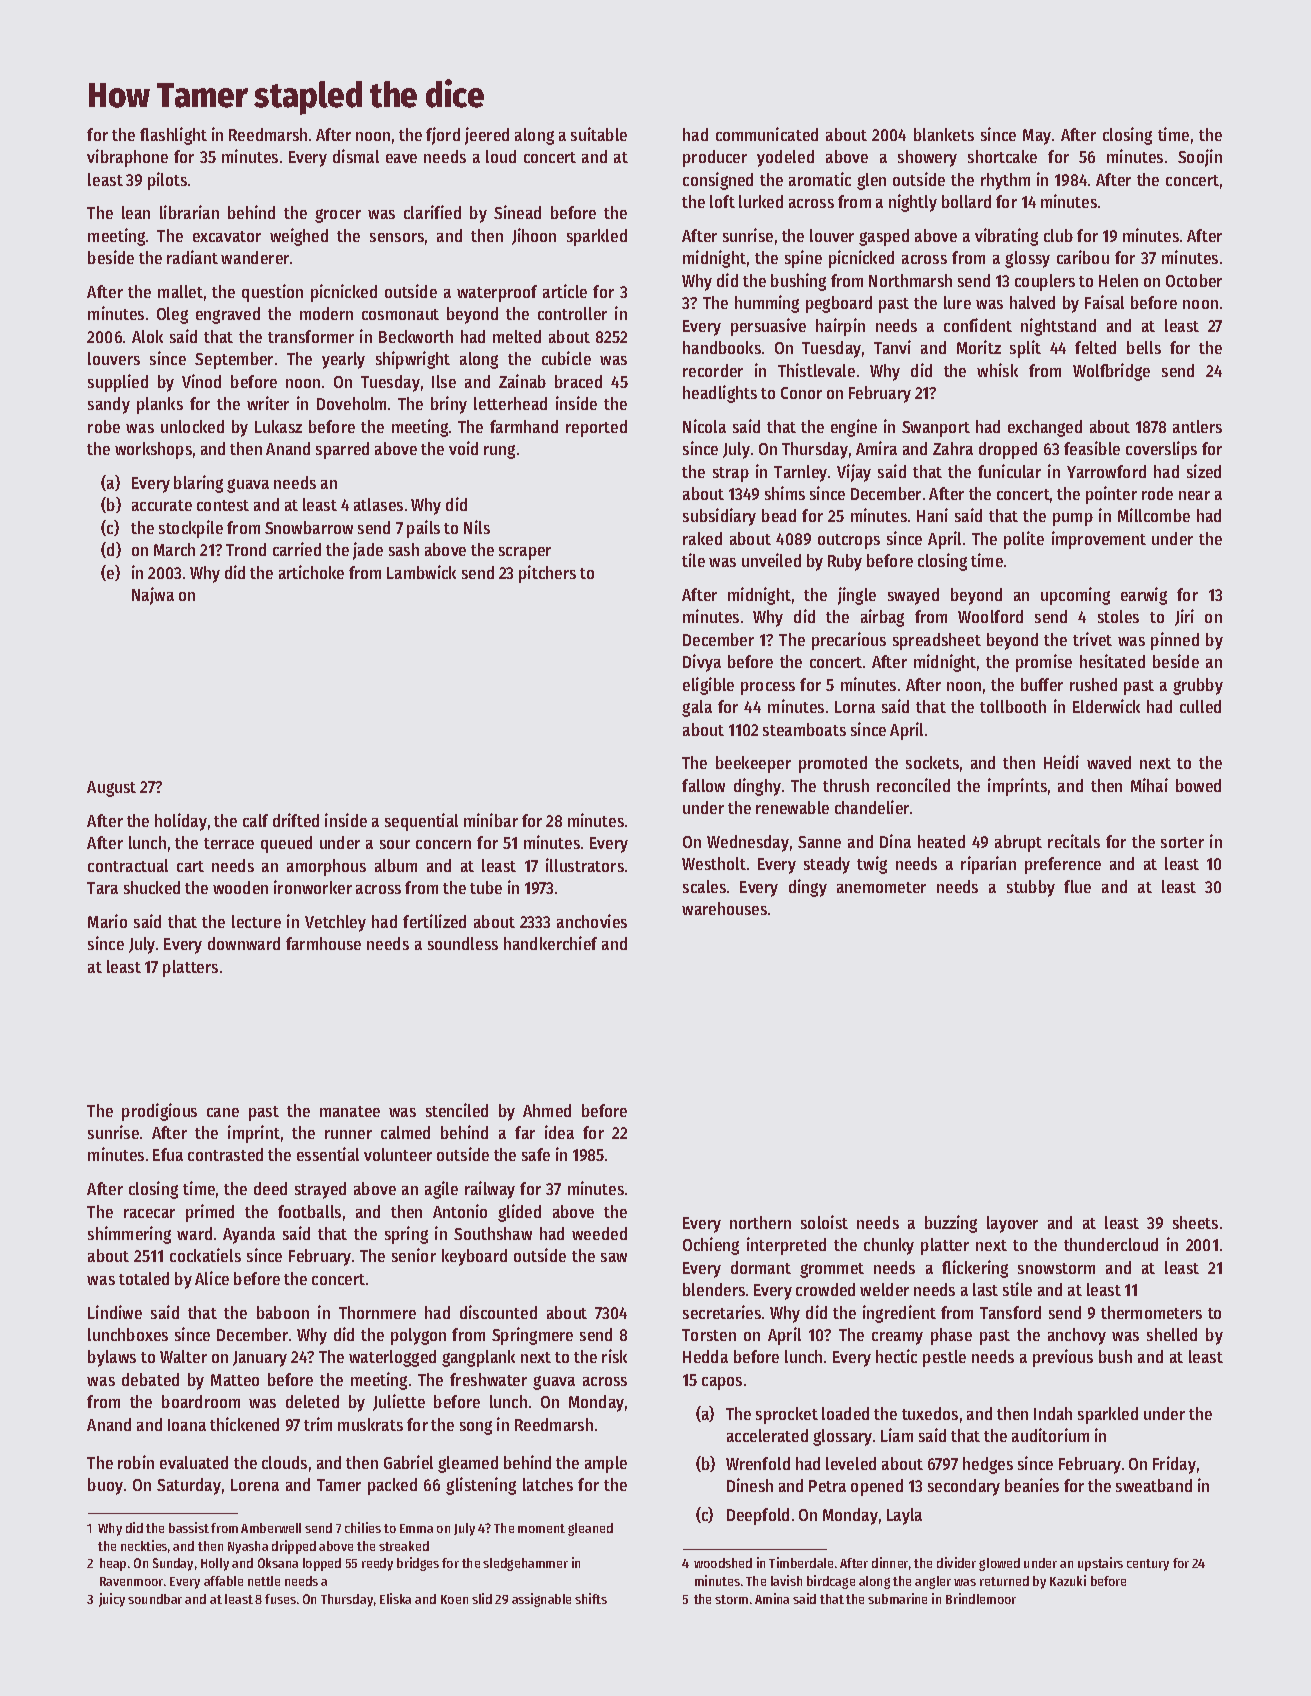  Describe the element at coordinates (897, 1598) in the screenshot. I see `submarine` at that location.
